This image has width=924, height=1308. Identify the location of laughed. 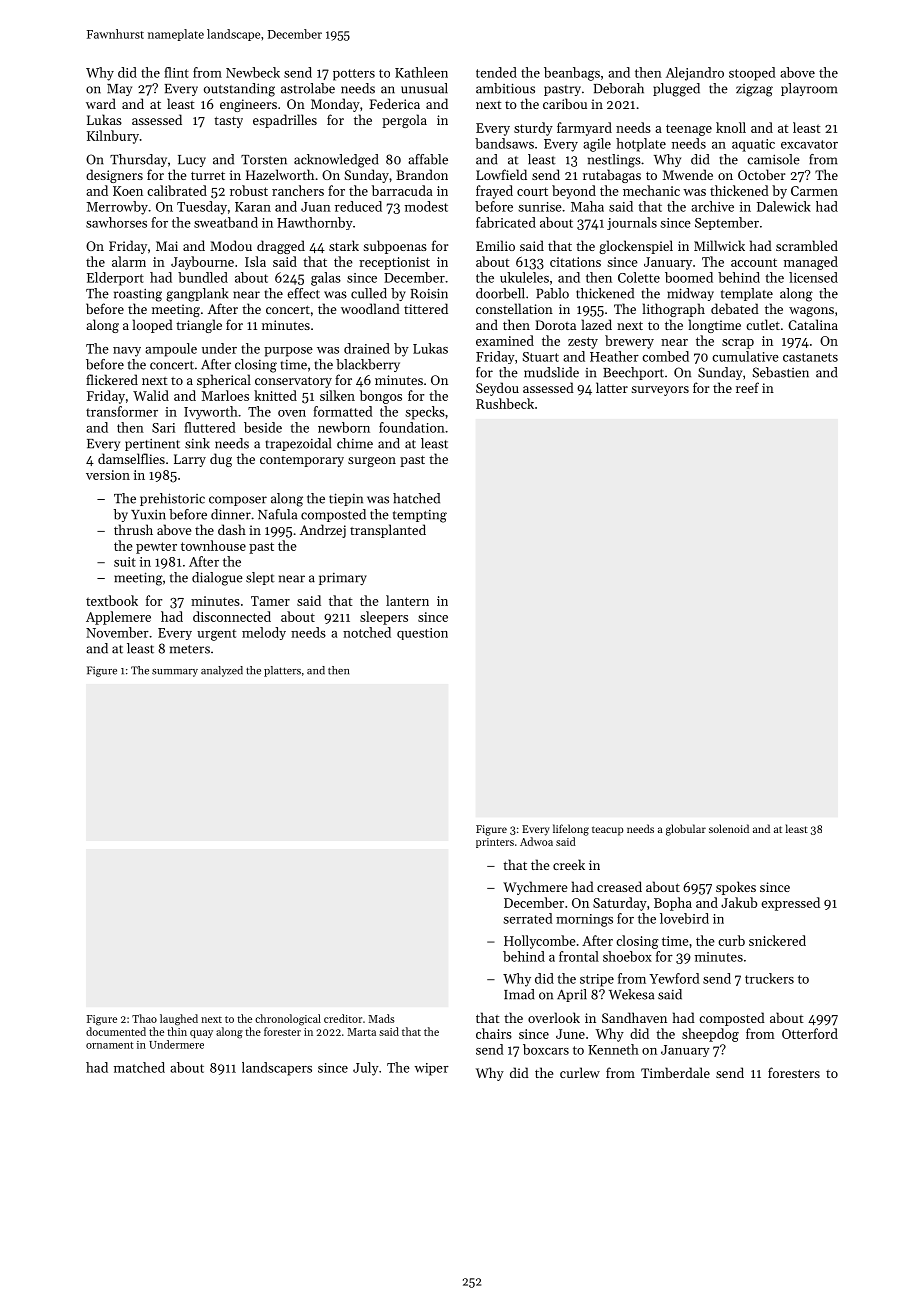
(179, 1020).
